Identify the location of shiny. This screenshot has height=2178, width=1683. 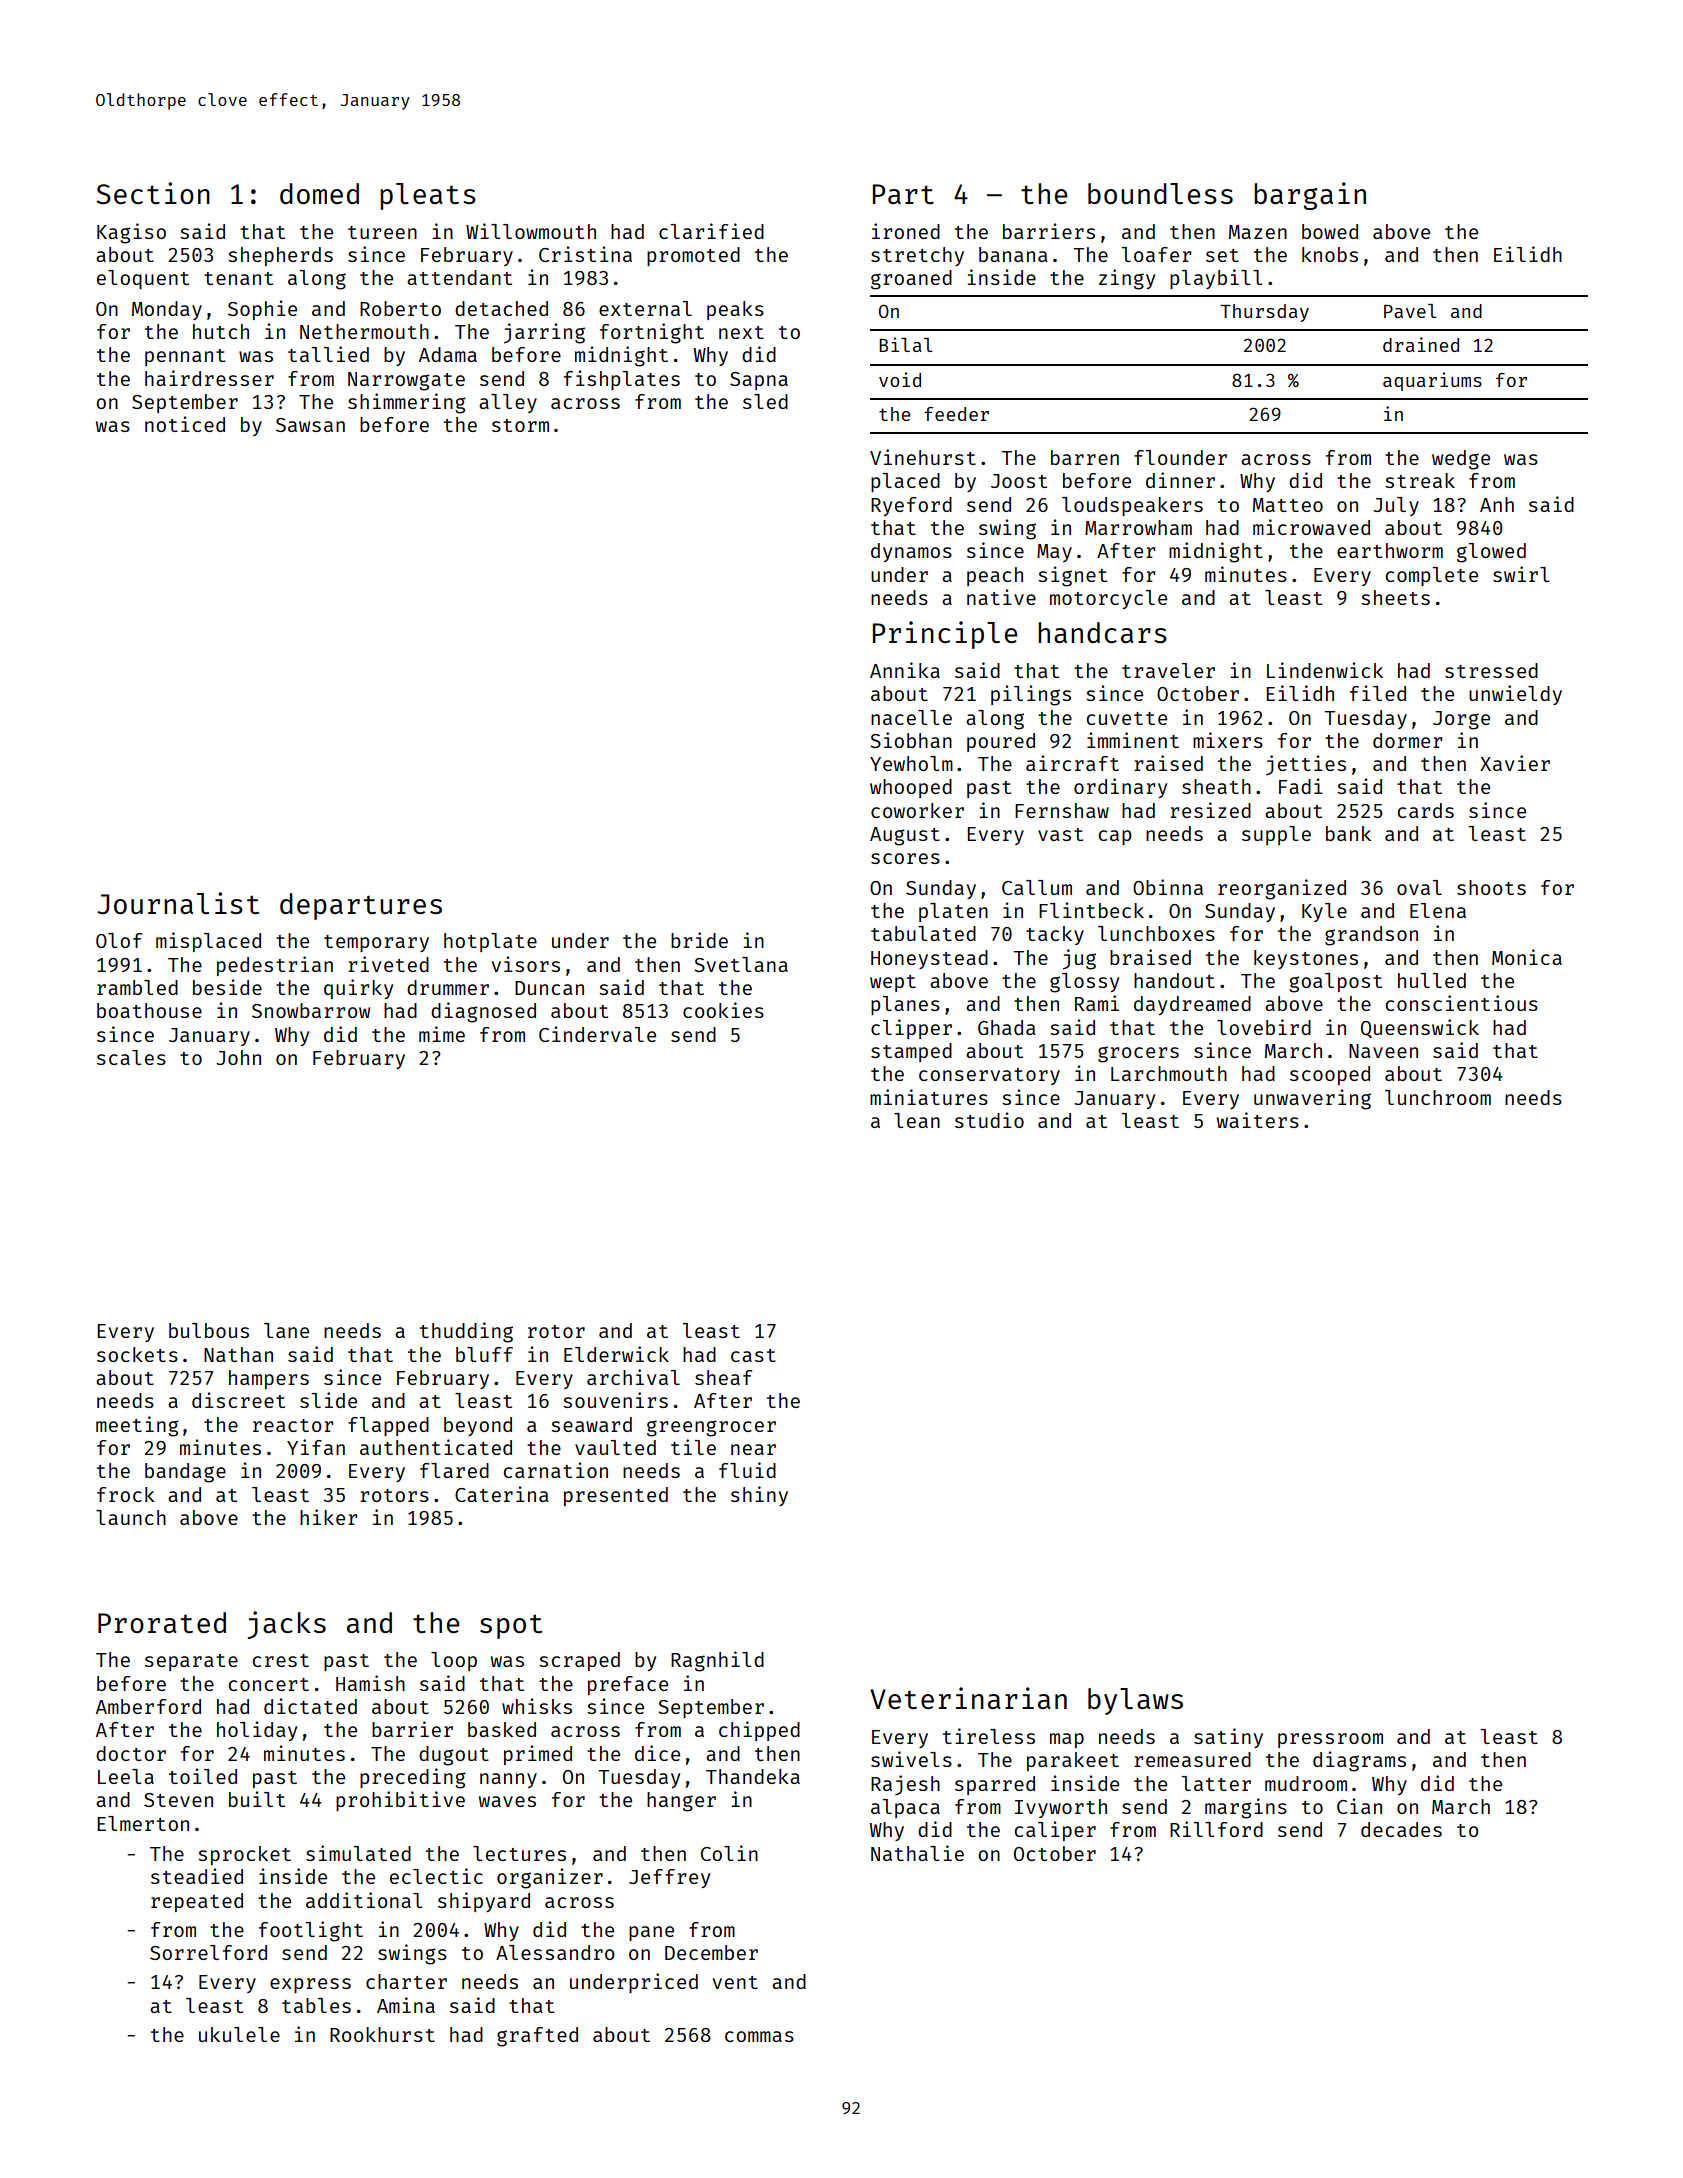
(759, 1496).
